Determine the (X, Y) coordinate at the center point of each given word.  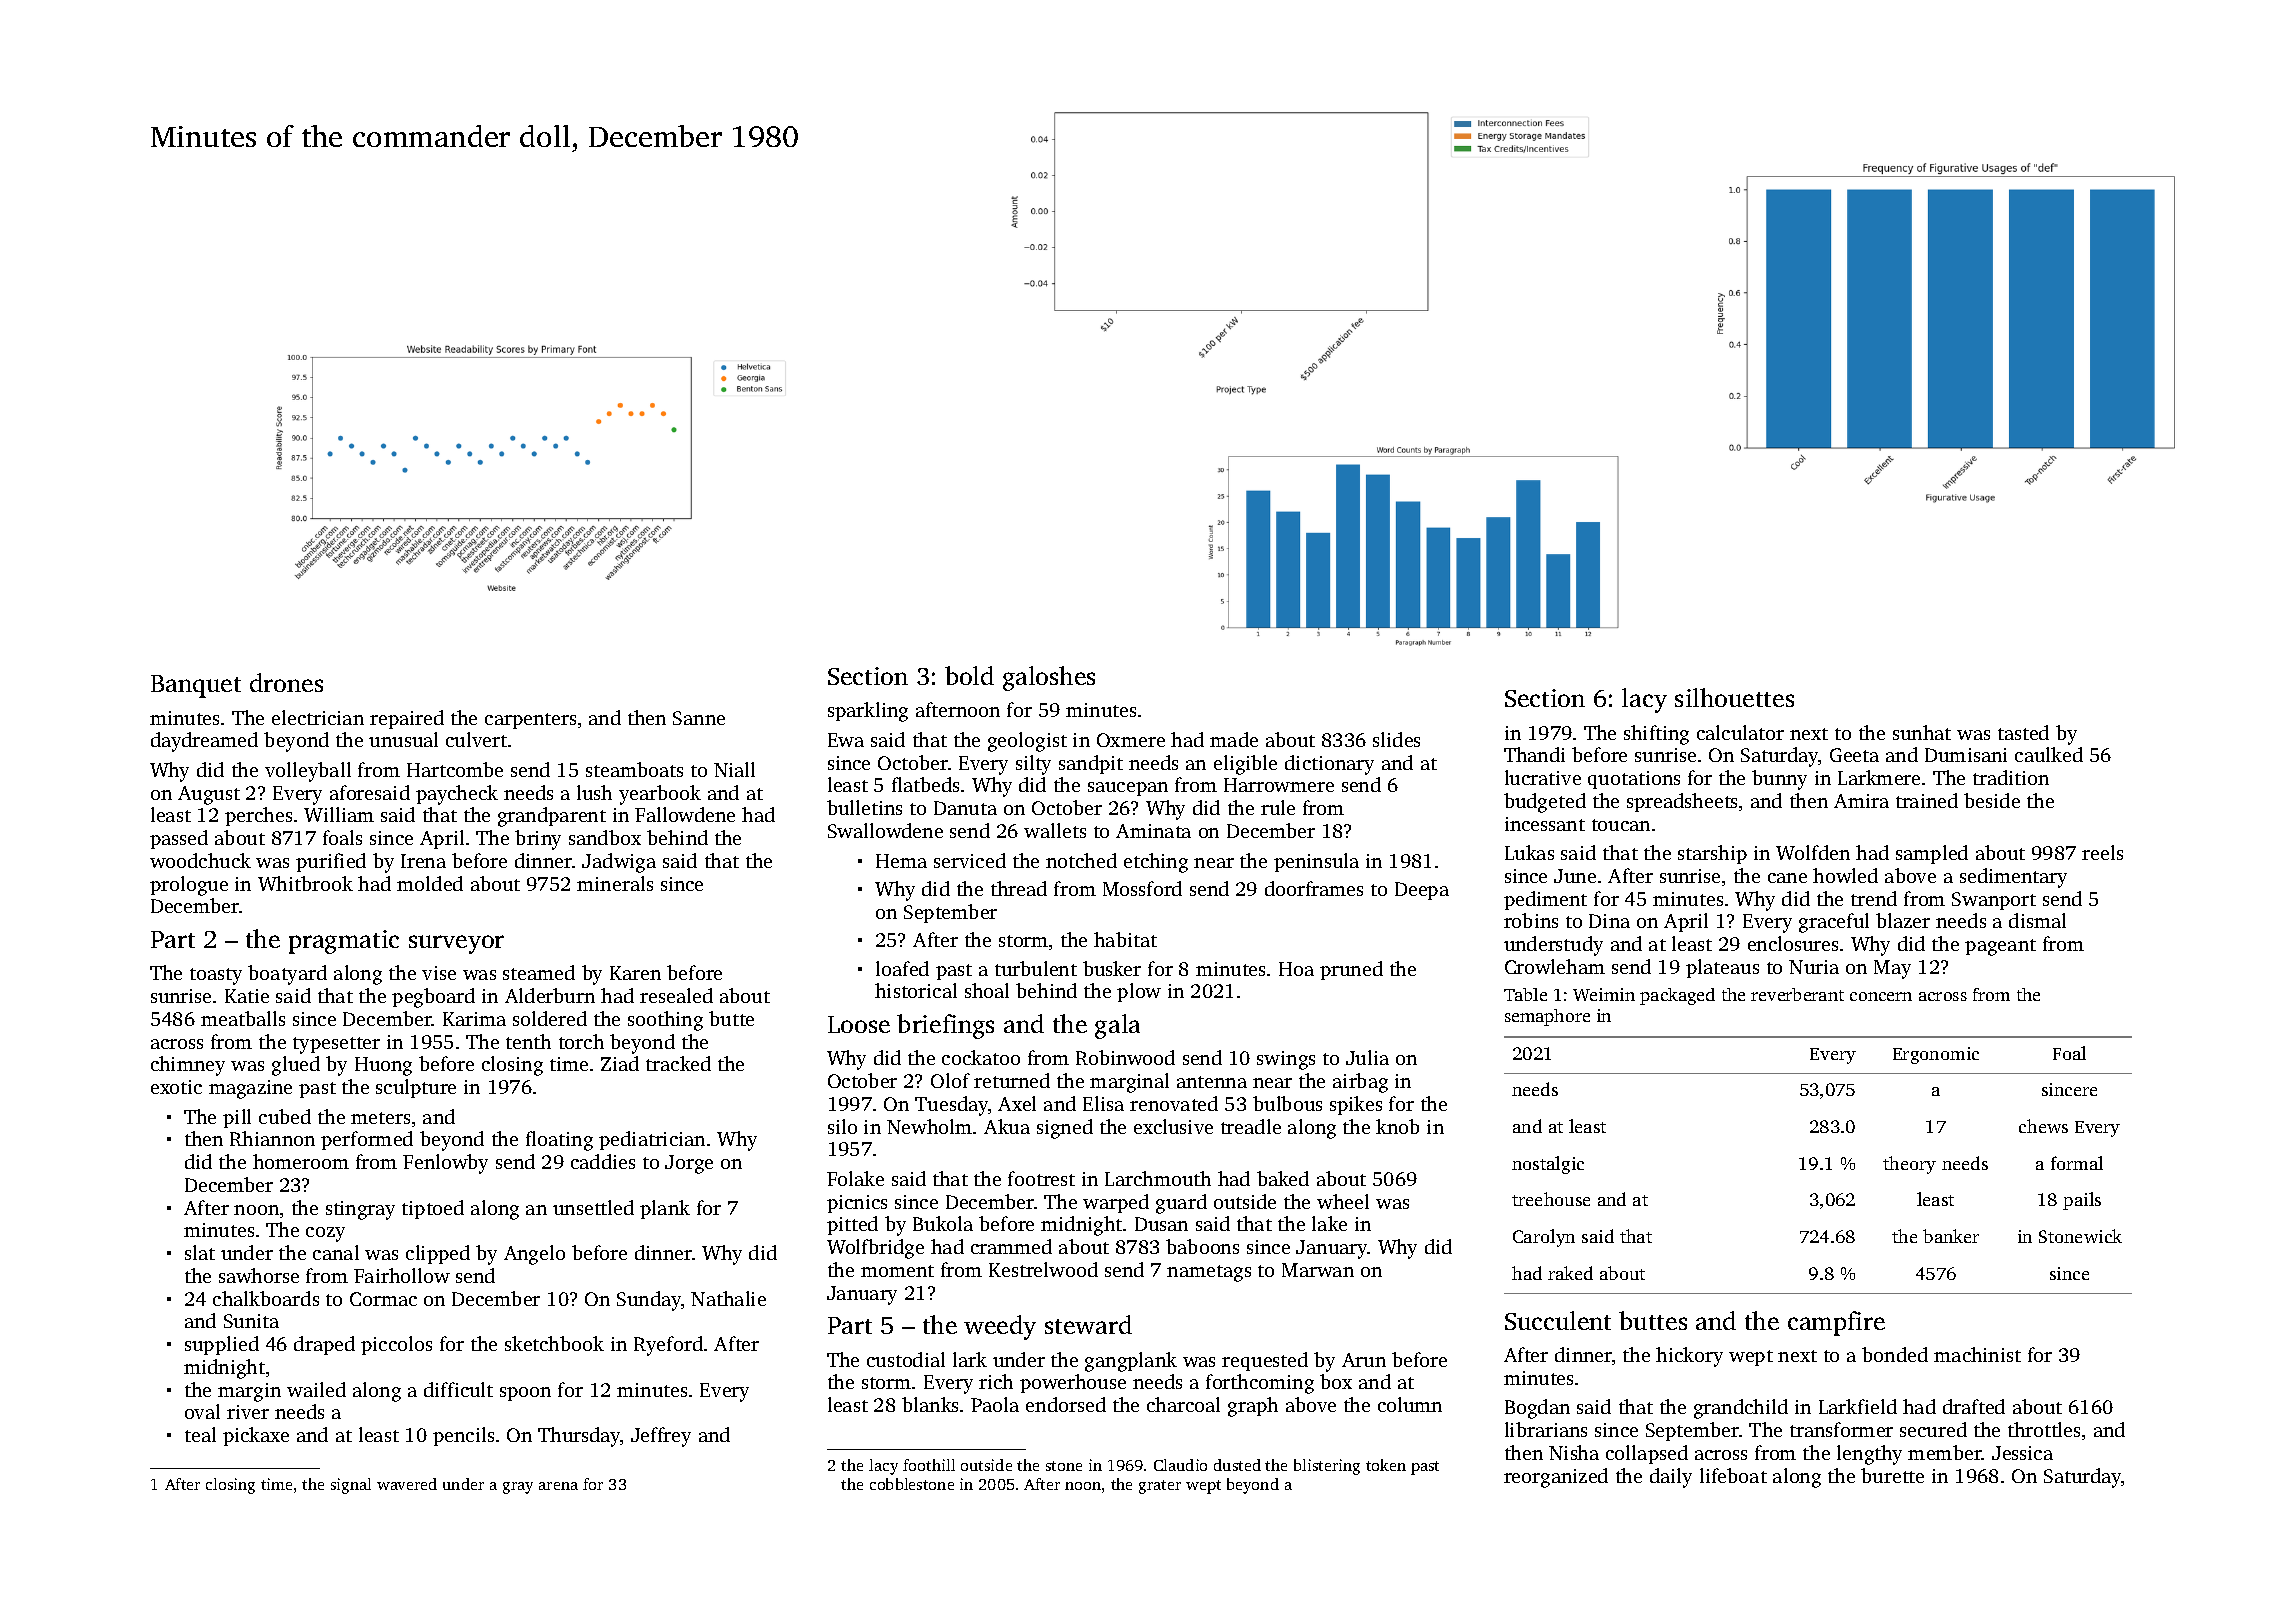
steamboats (634, 769)
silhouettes (1734, 697)
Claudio (1180, 1465)
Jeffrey (661, 1437)
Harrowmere (1279, 785)
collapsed (1647, 1454)
